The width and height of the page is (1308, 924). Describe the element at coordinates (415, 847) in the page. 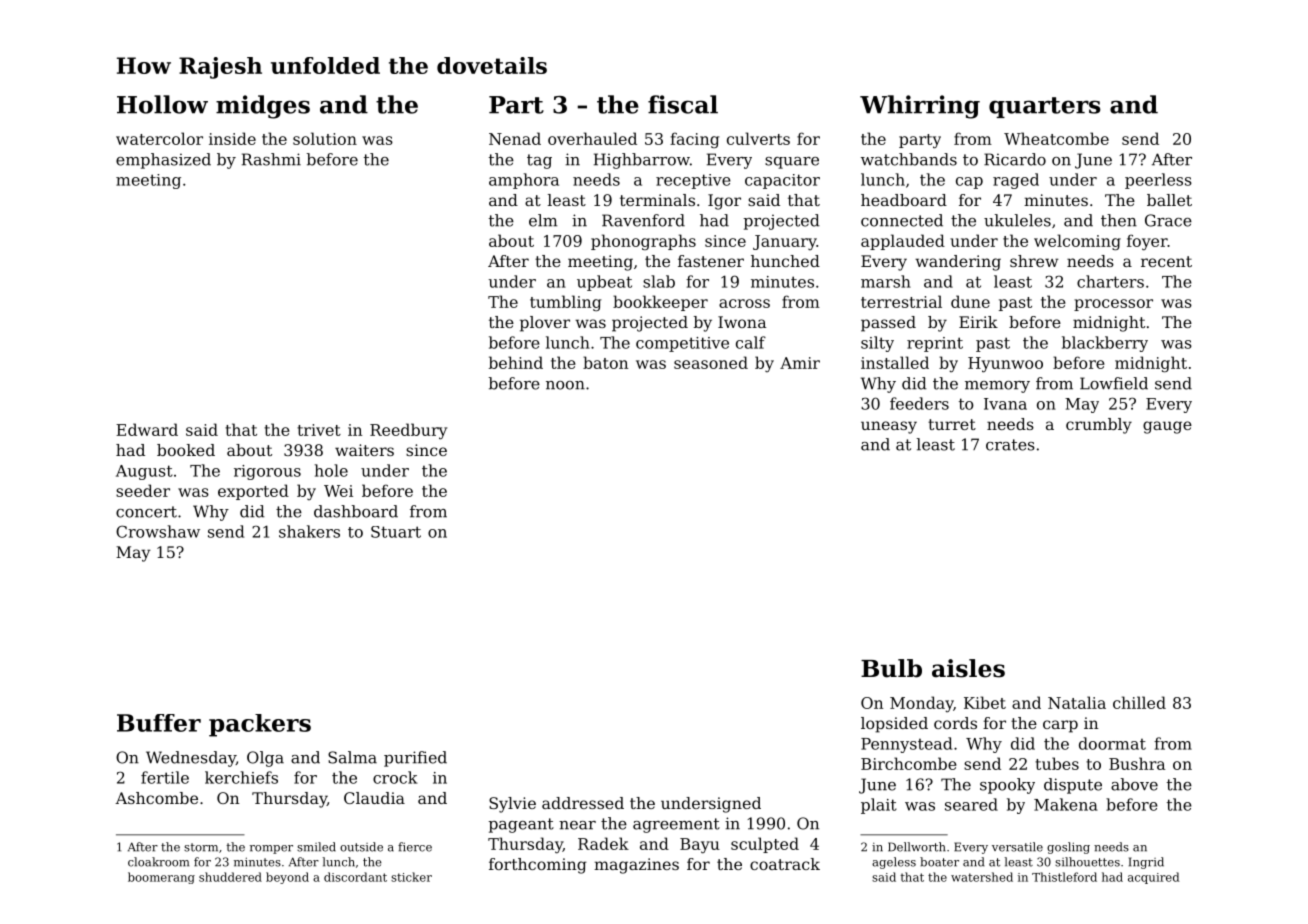

I see `fierce` at that location.
